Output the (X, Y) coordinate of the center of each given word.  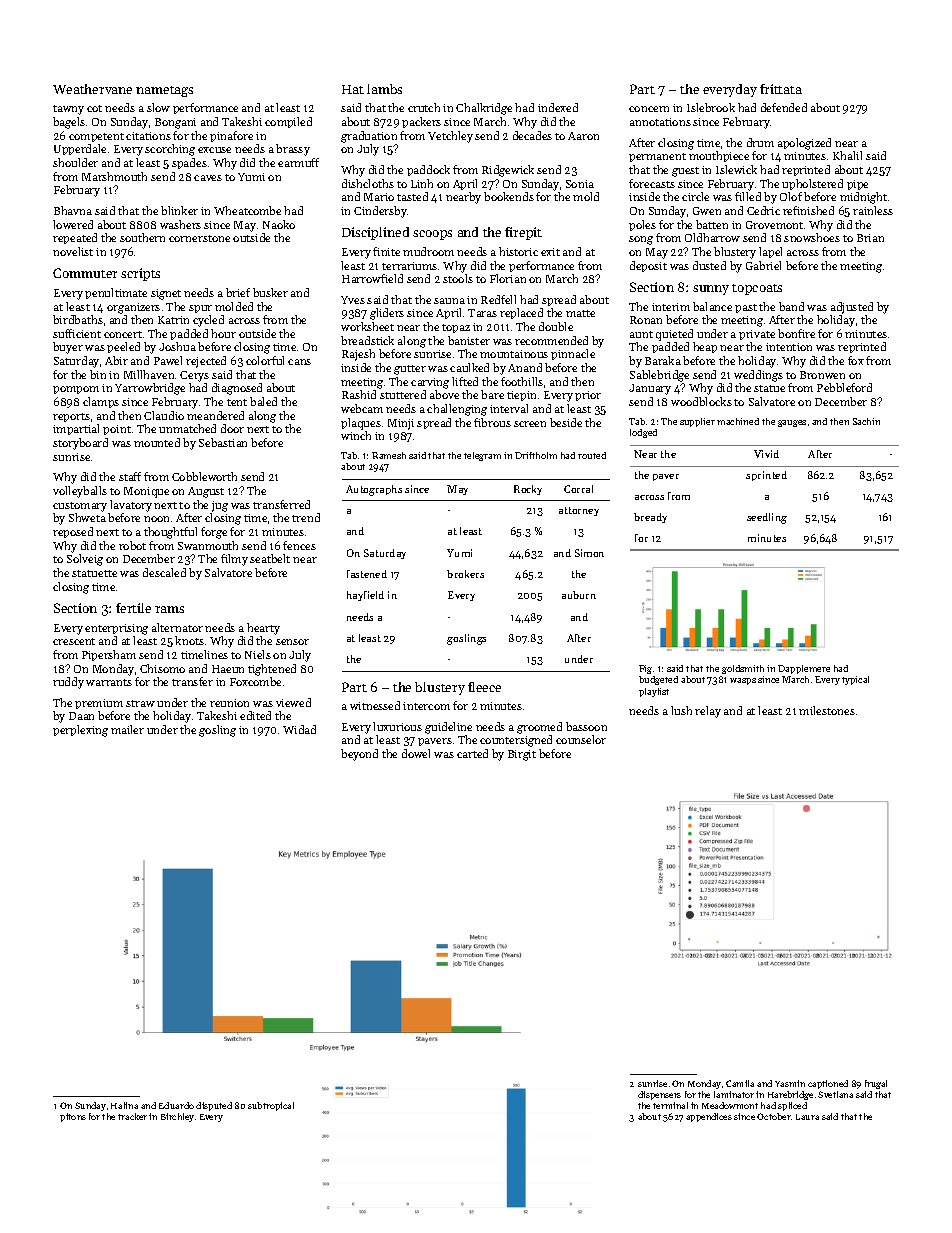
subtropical (271, 1106)
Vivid (766, 454)
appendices (709, 1117)
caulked (469, 367)
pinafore (231, 136)
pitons (73, 1117)
